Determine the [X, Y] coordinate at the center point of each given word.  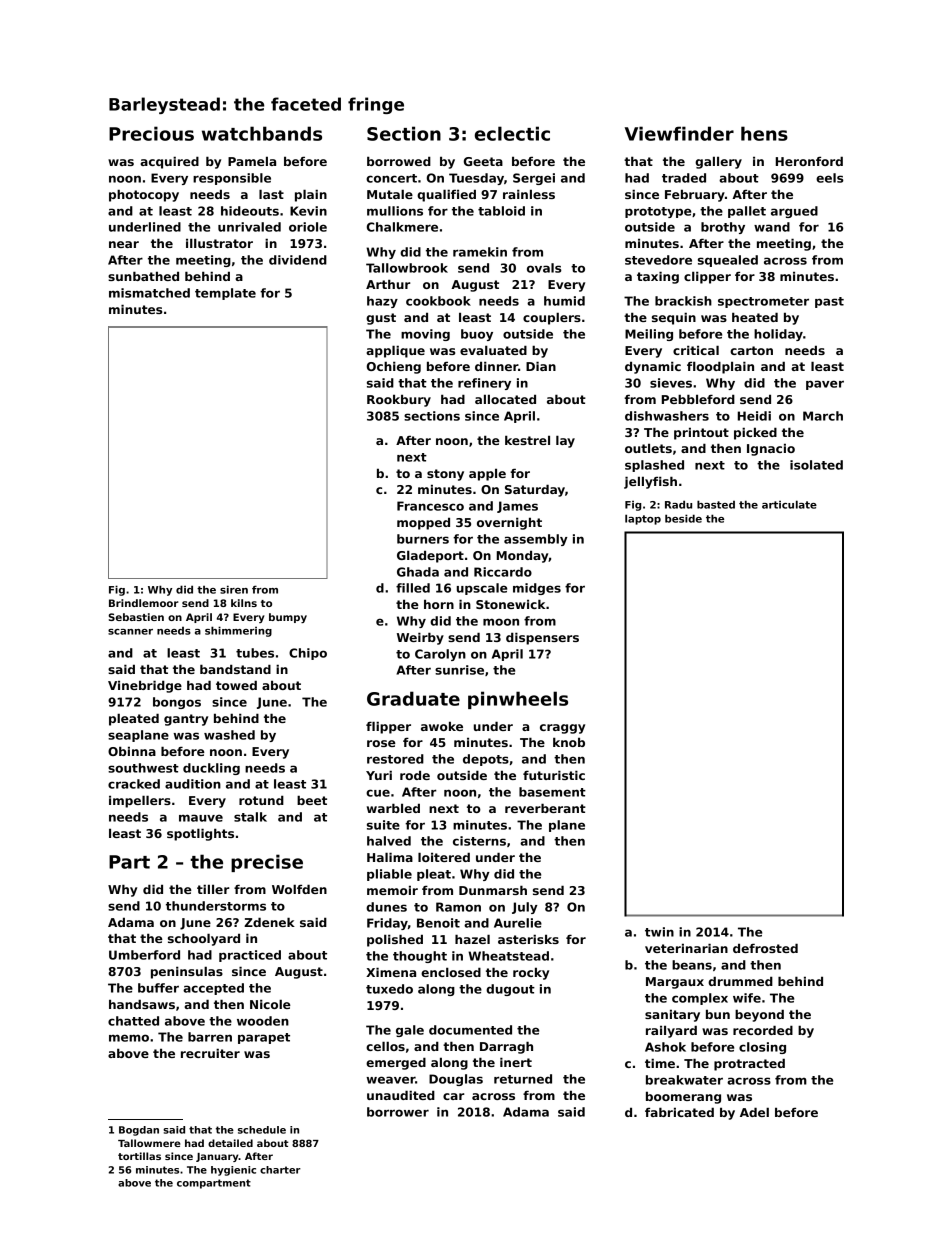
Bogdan [139, 1131]
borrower [398, 1112]
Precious [151, 133]
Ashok [665, 1047]
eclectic [512, 133]
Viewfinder [679, 133]
